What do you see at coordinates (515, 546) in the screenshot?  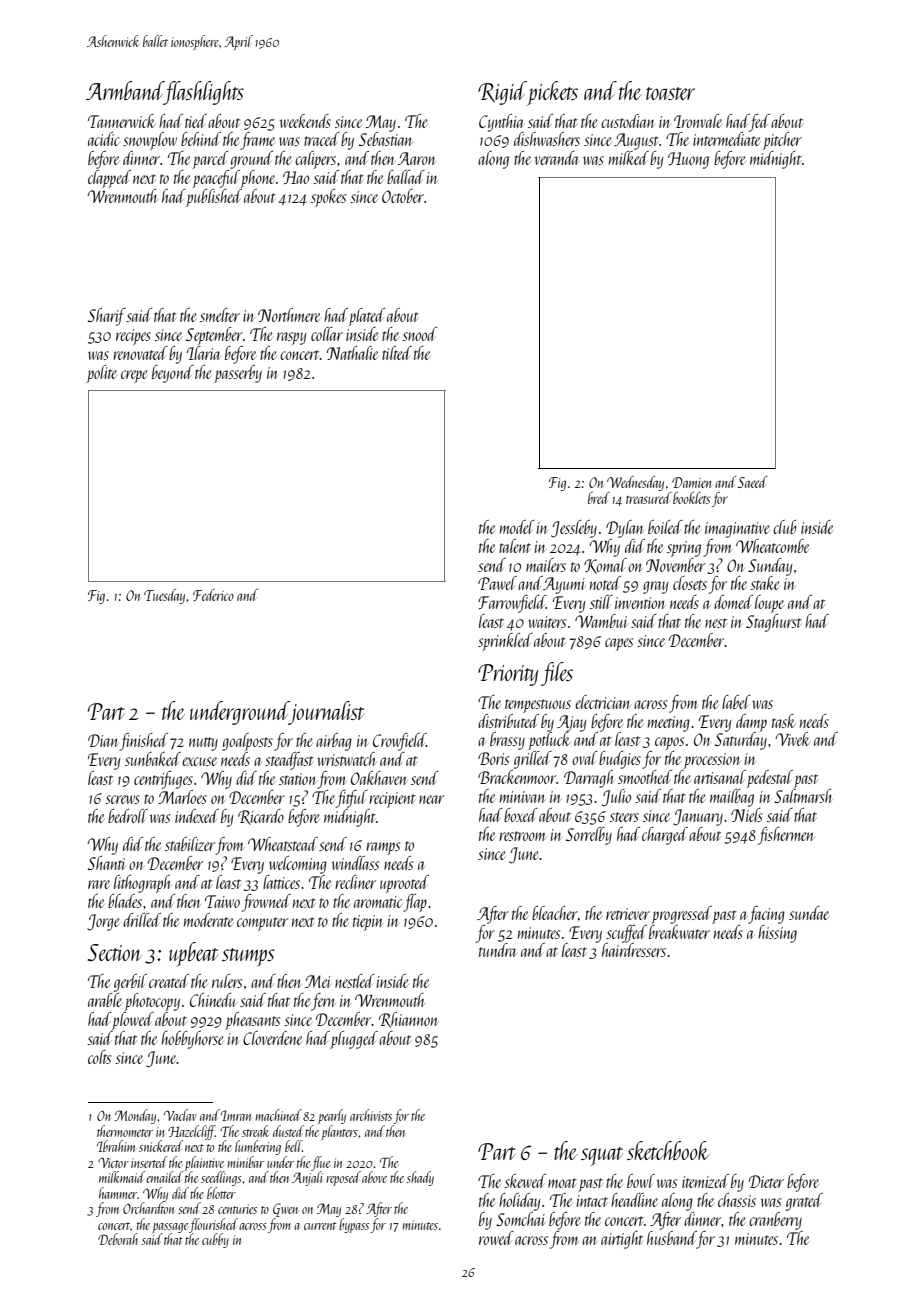 I see `talent` at bounding box center [515, 546].
